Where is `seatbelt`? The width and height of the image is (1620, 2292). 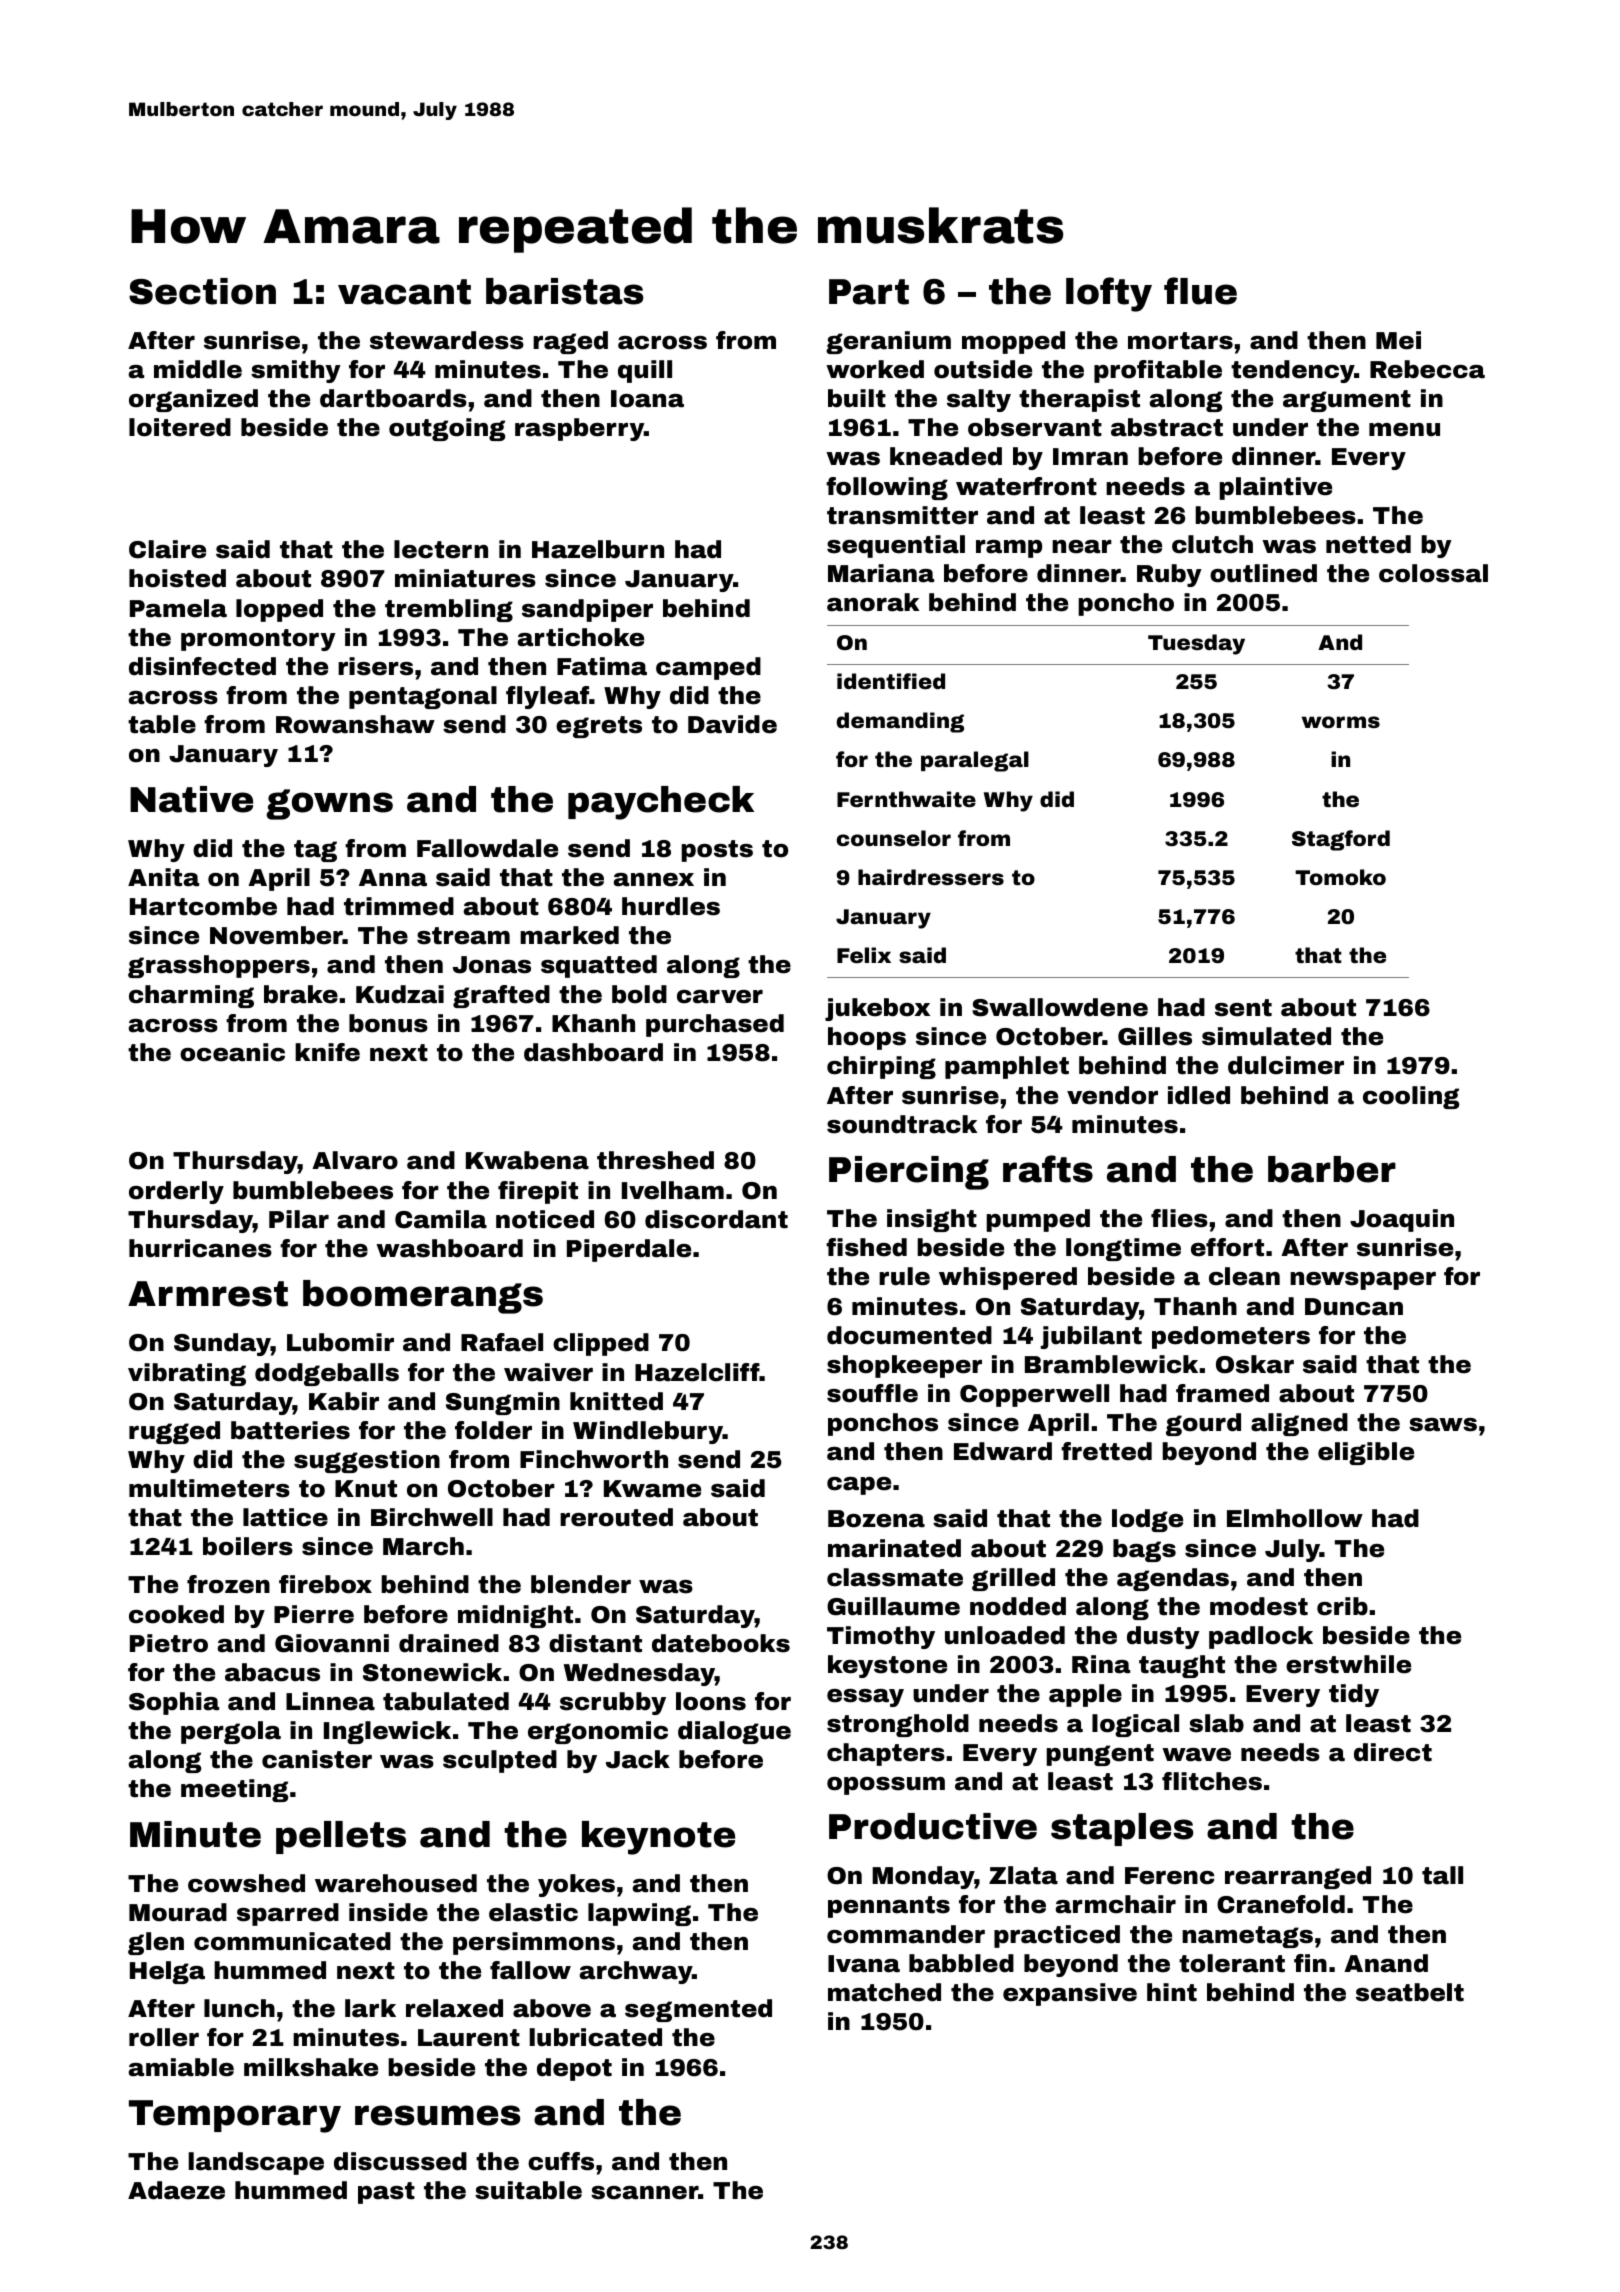 seatbelt is located at coordinates (1410, 1992).
